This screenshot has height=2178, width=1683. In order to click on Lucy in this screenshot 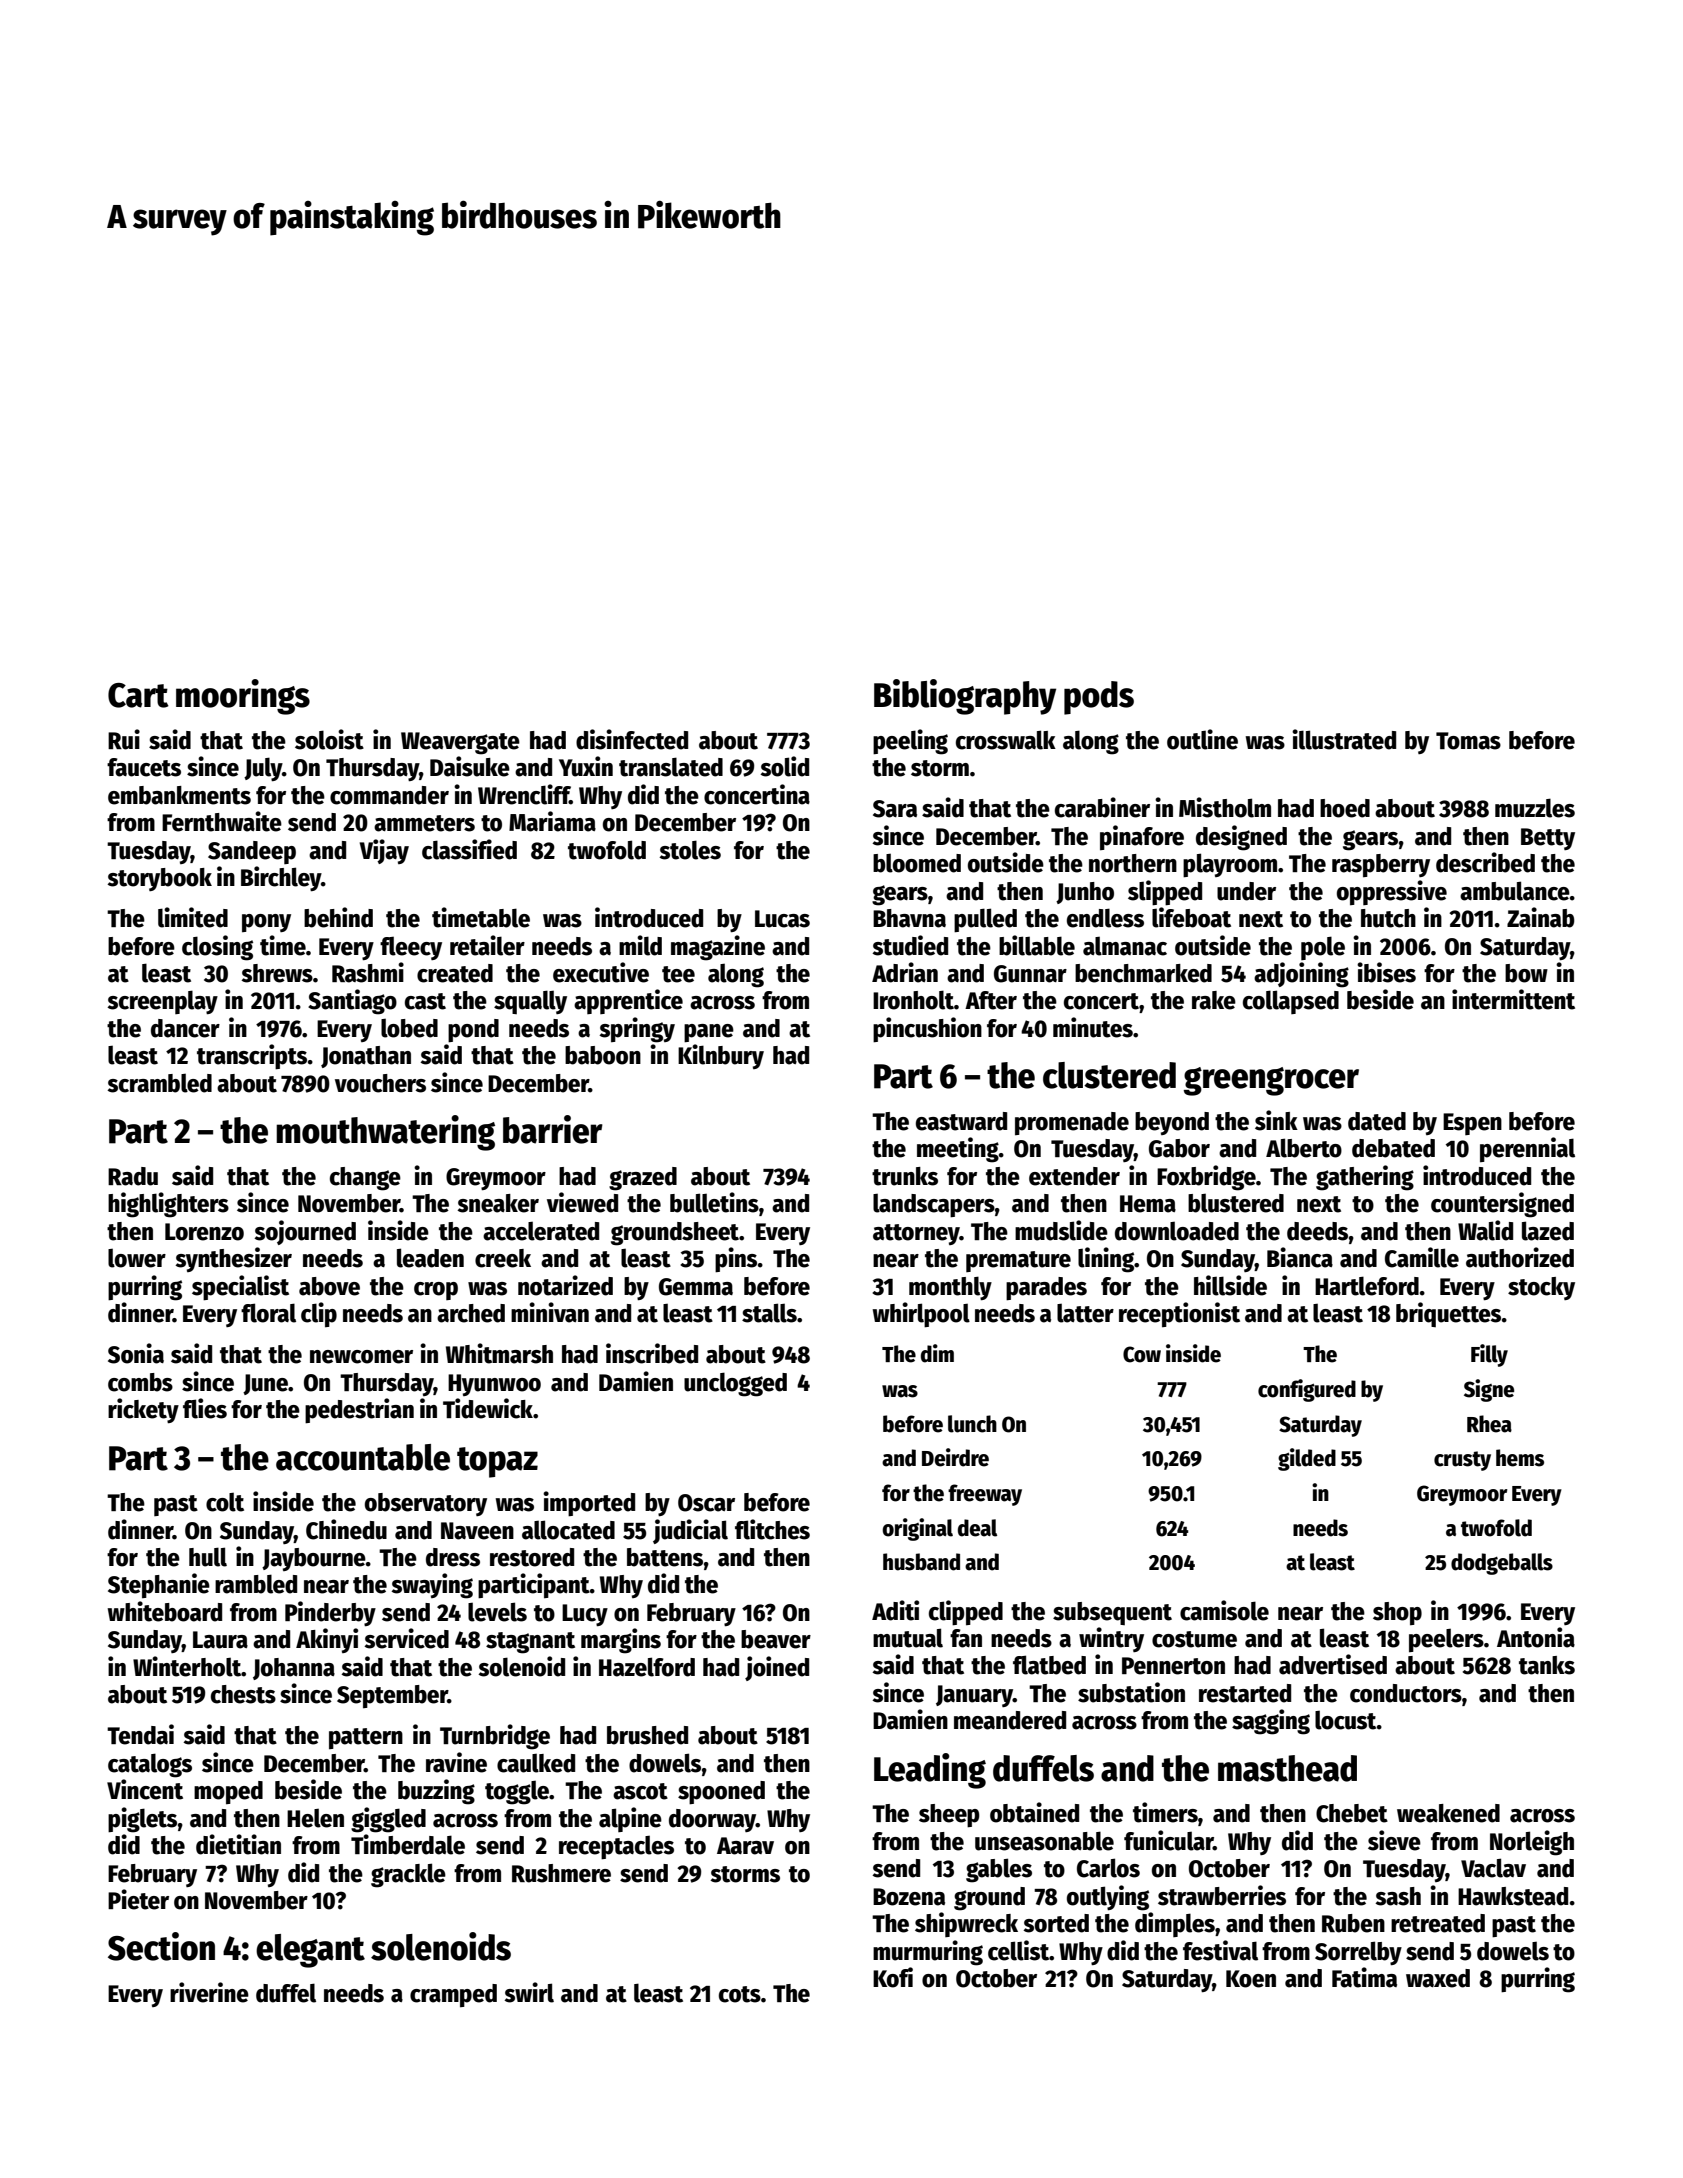, I will do `click(585, 1615)`.
